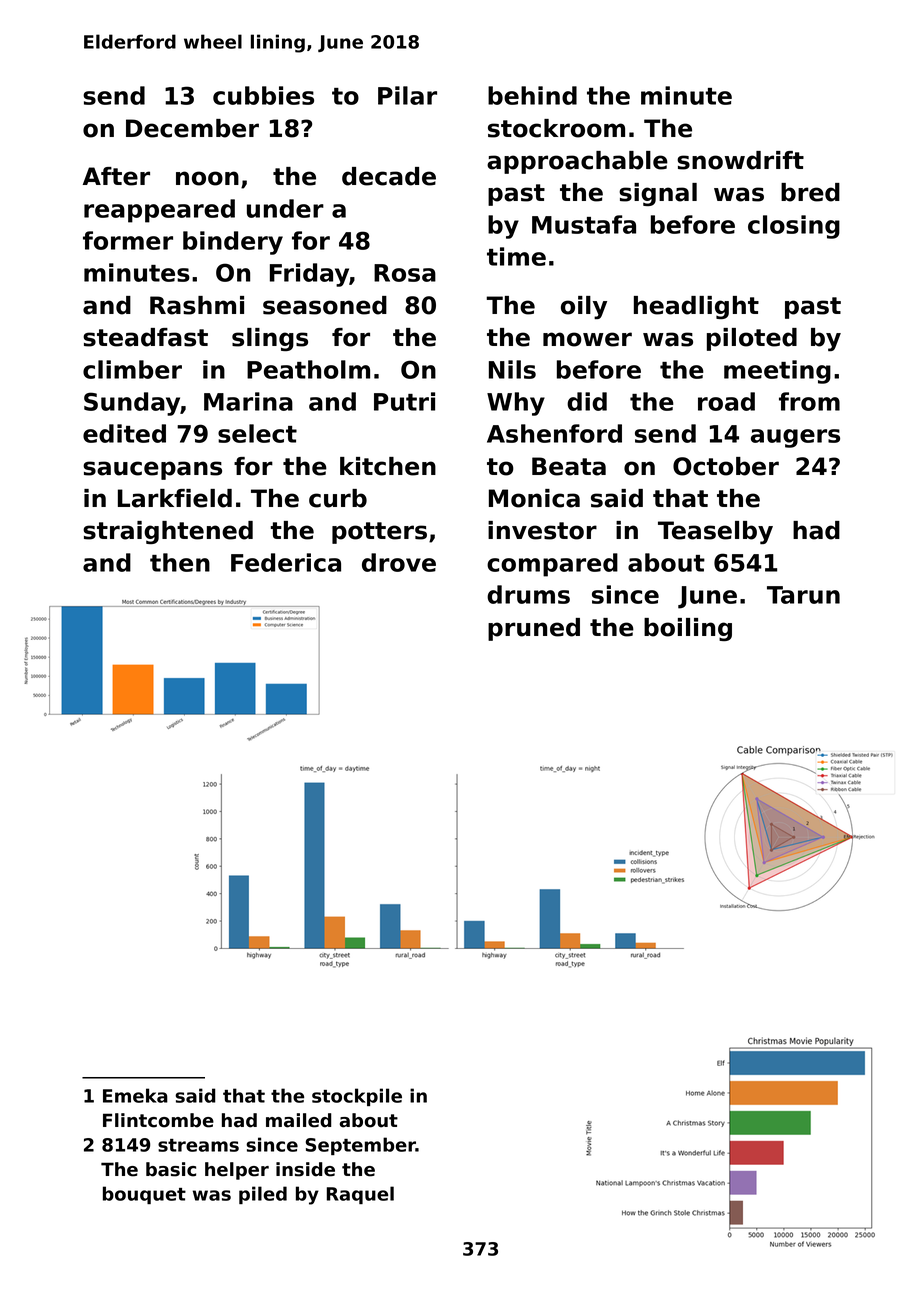 The width and height of the screenshot is (924, 1311). What do you see at coordinates (740, 160) in the screenshot?
I see `snowdrift` at bounding box center [740, 160].
